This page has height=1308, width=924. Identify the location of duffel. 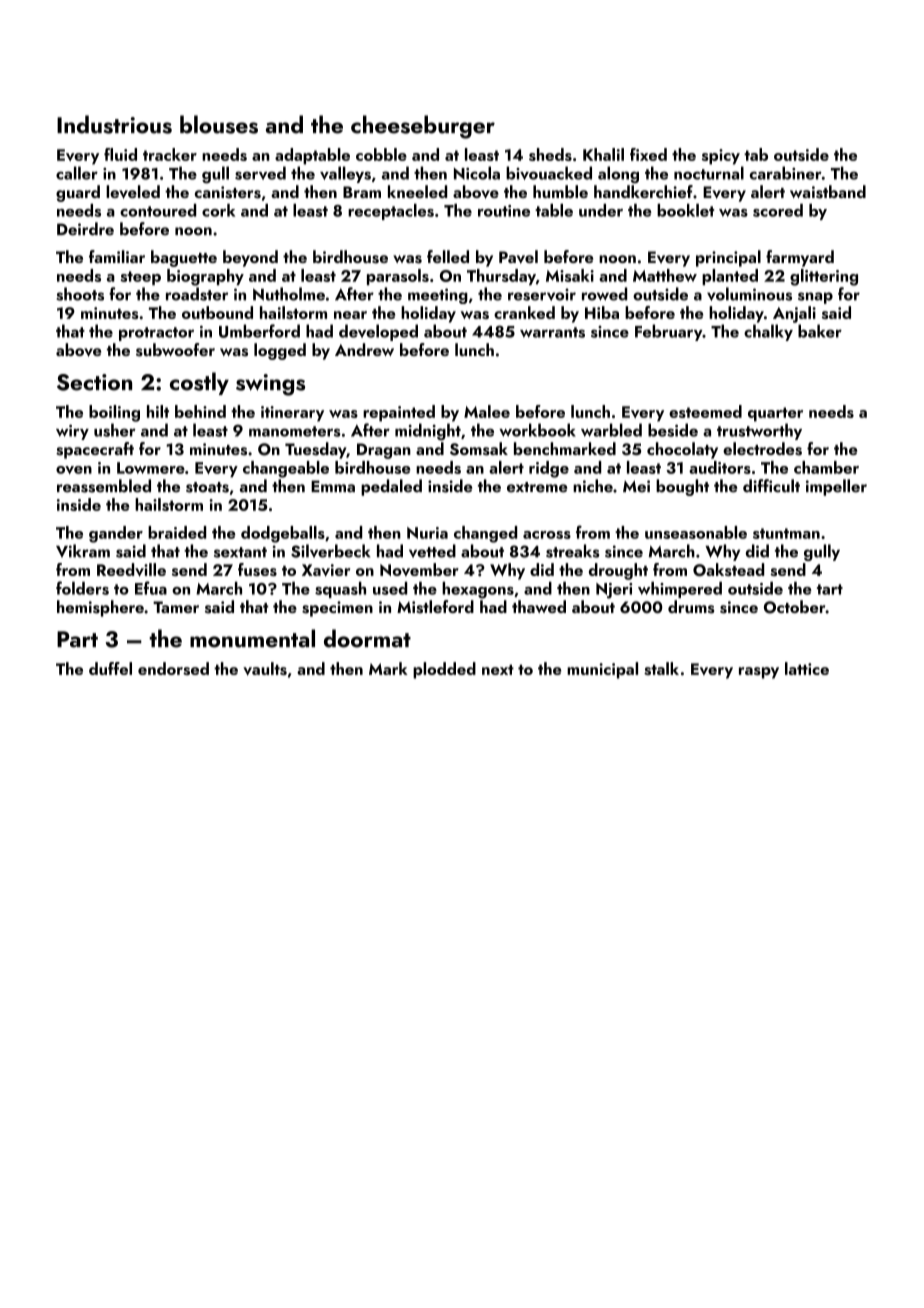
(110, 668).
